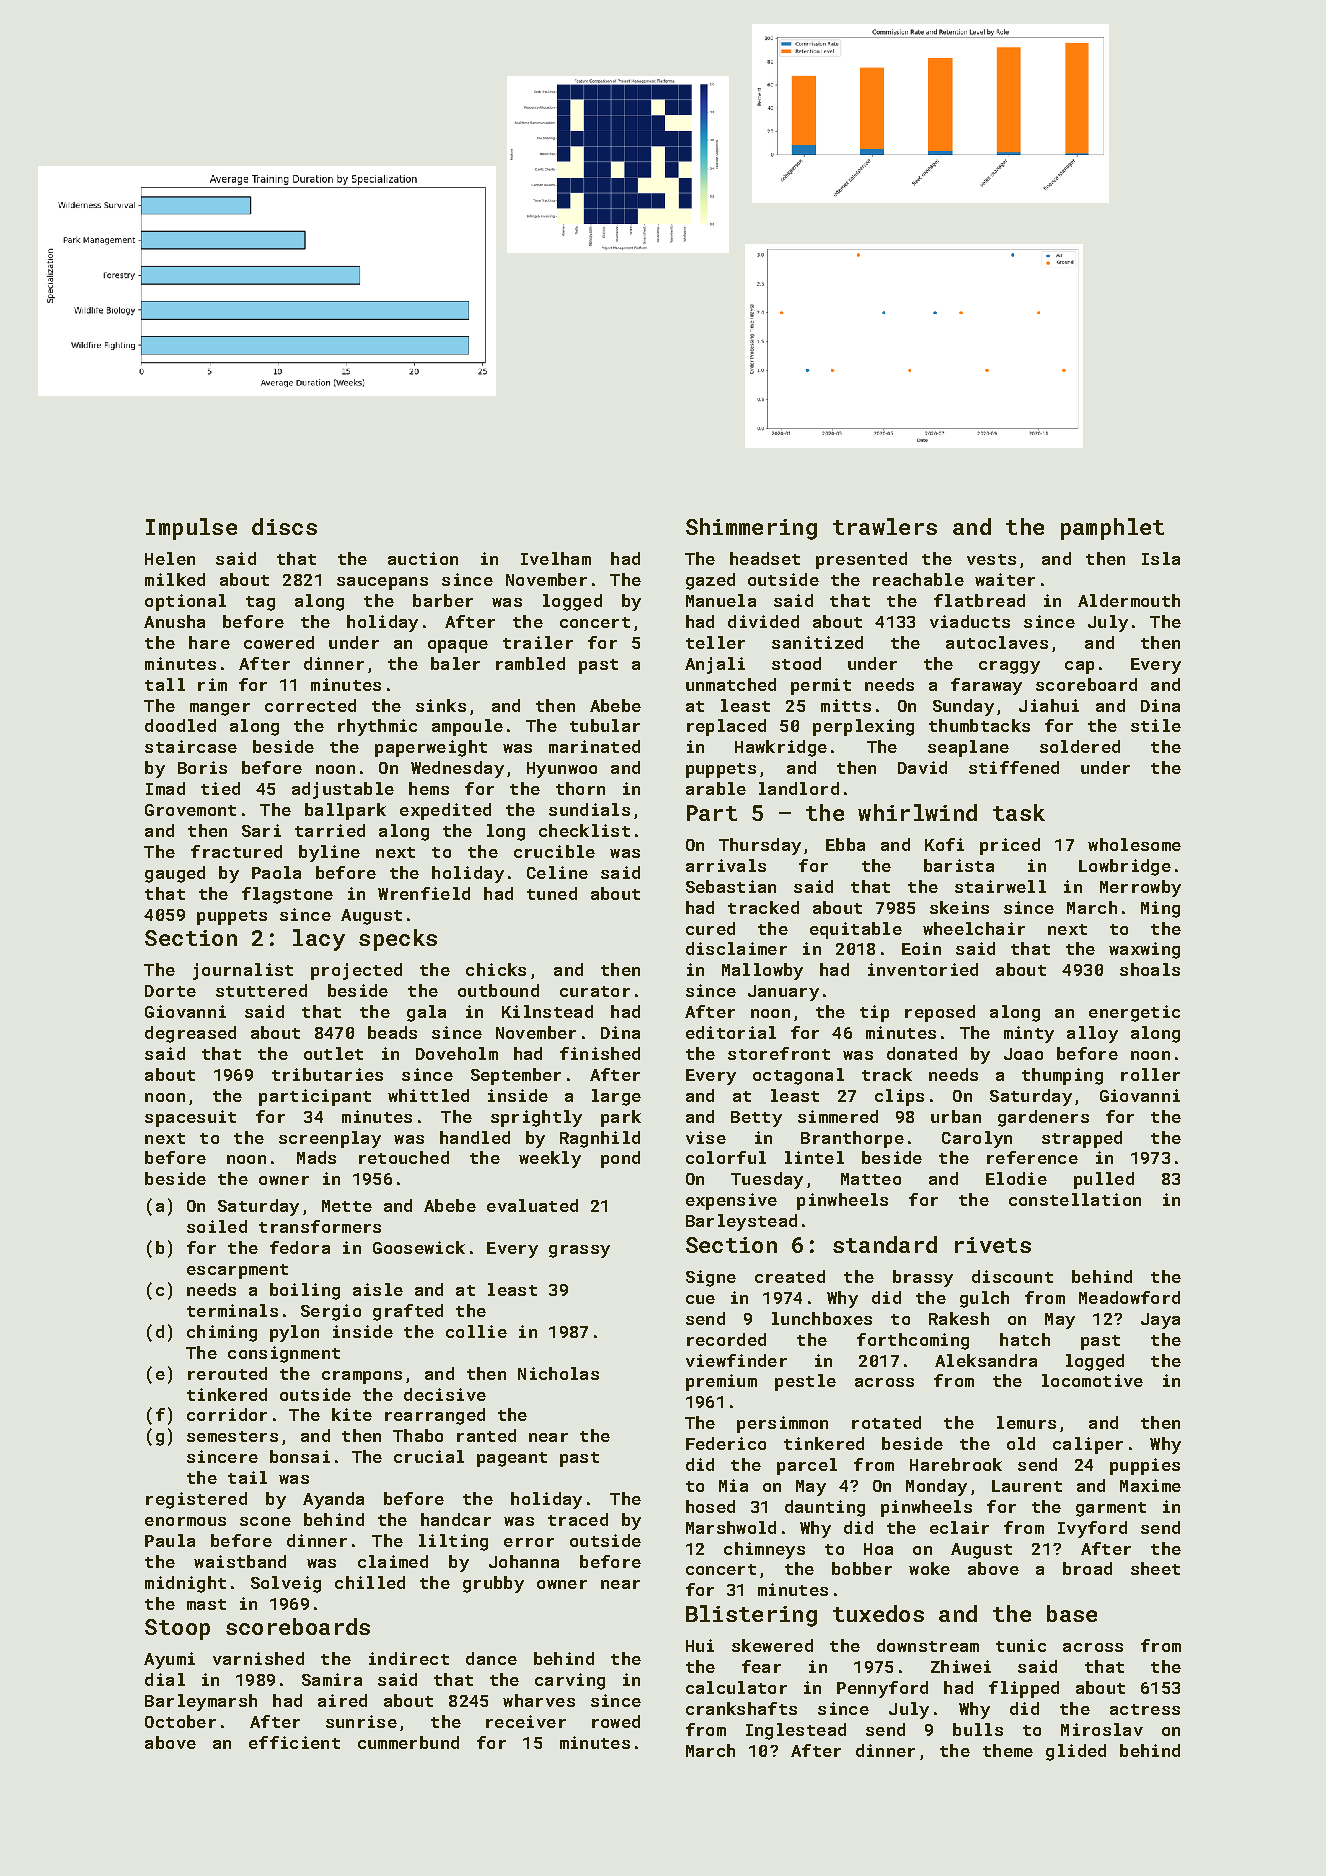 This screenshot has height=1876, width=1326. I want to click on grassy, so click(579, 1251).
